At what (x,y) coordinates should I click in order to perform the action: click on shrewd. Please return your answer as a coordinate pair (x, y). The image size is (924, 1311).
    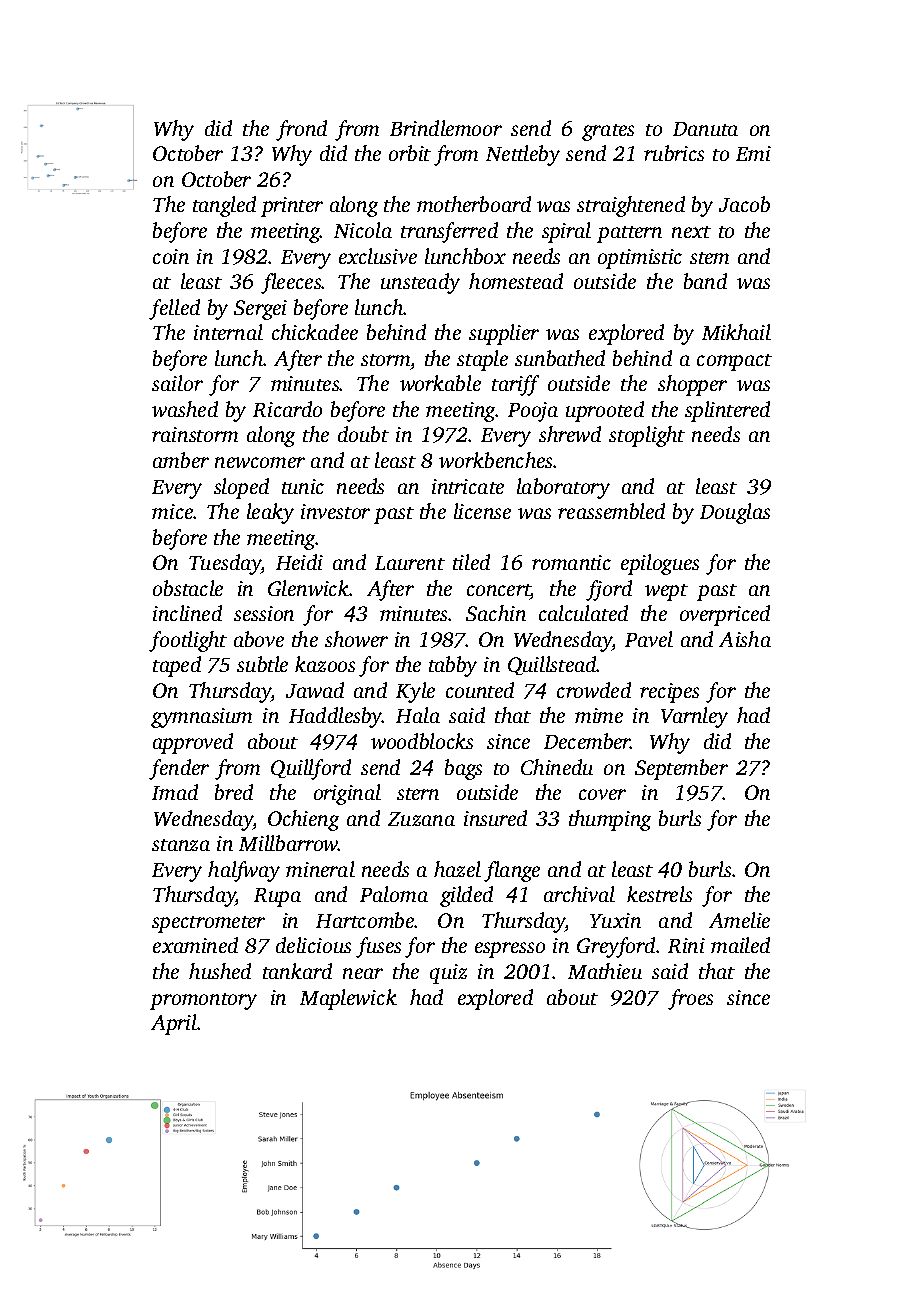
    Looking at the image, I should click on (570, 434).
